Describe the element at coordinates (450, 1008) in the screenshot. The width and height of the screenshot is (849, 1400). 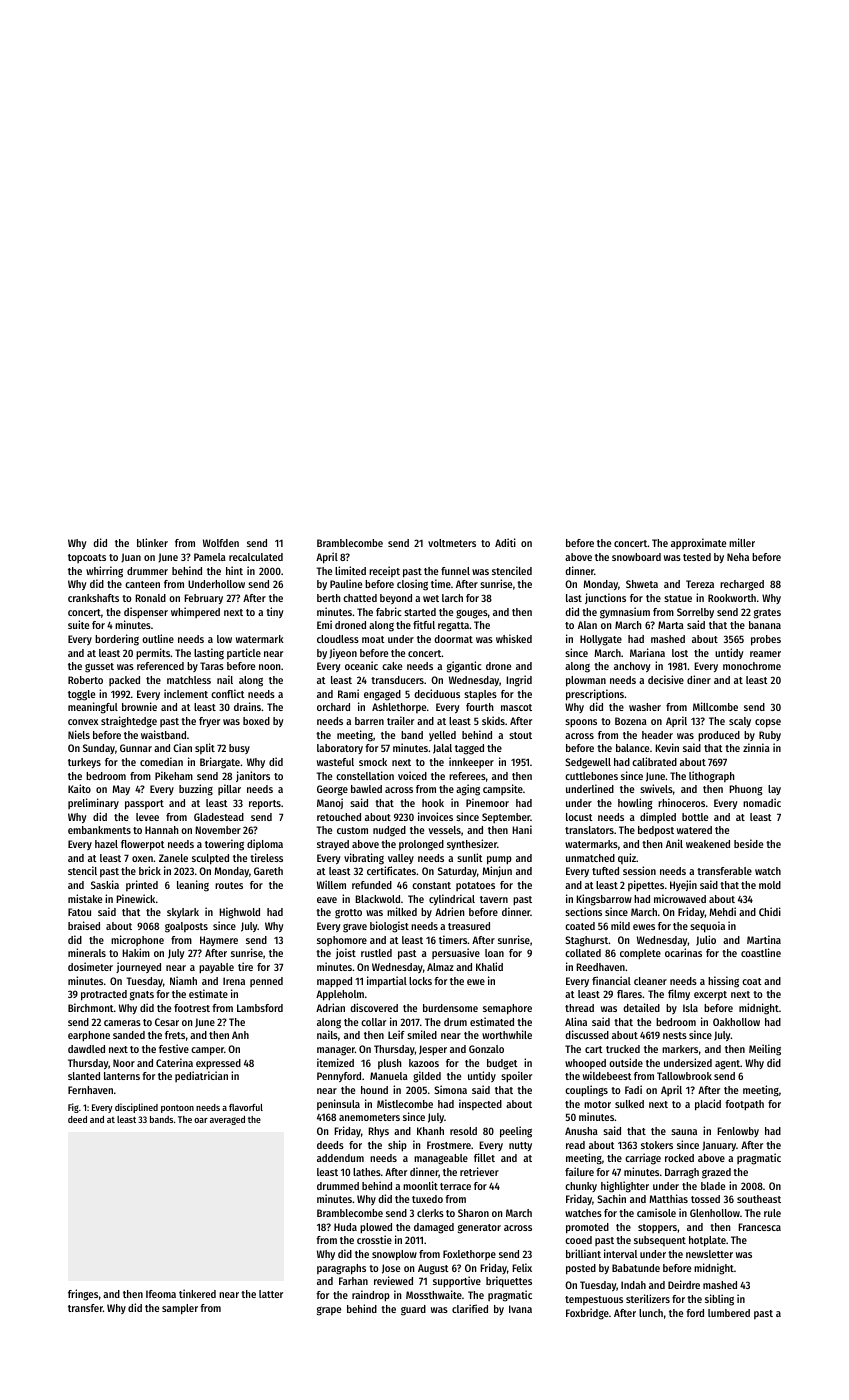
I see `burdensome` at that location.
